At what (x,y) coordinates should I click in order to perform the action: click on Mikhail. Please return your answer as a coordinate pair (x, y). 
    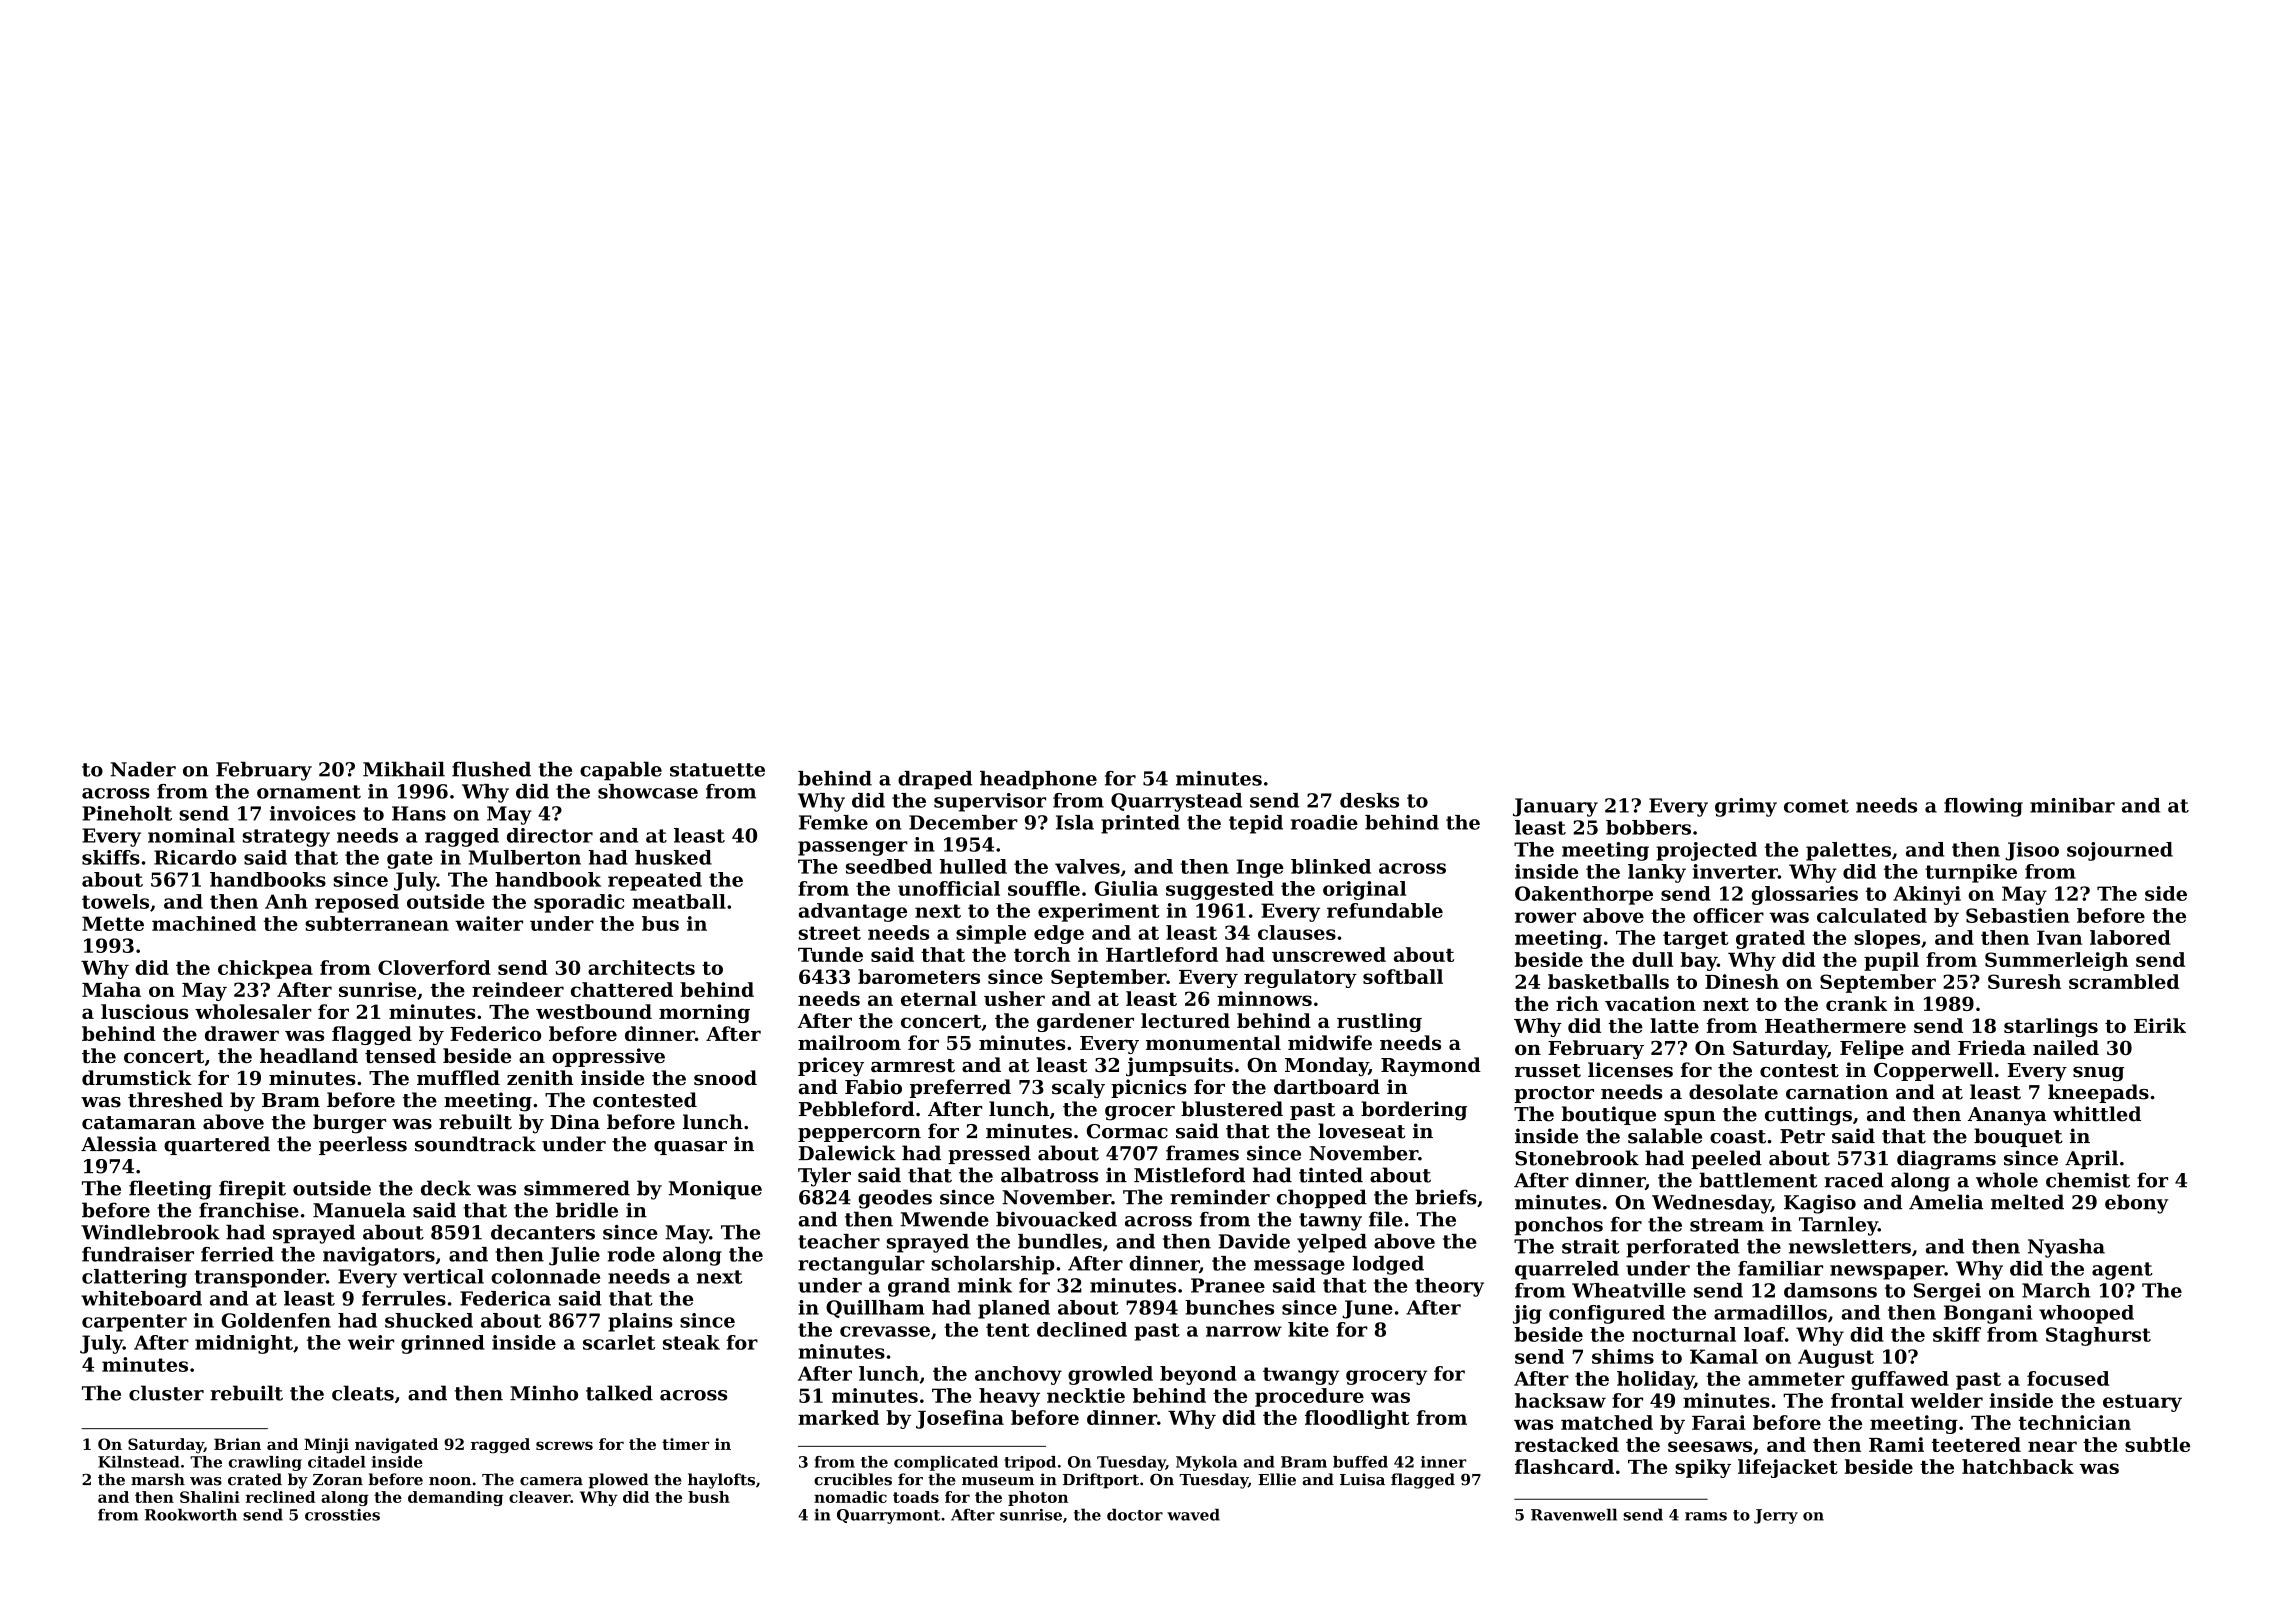
    Looking at the image, I should click on (404, 769).
